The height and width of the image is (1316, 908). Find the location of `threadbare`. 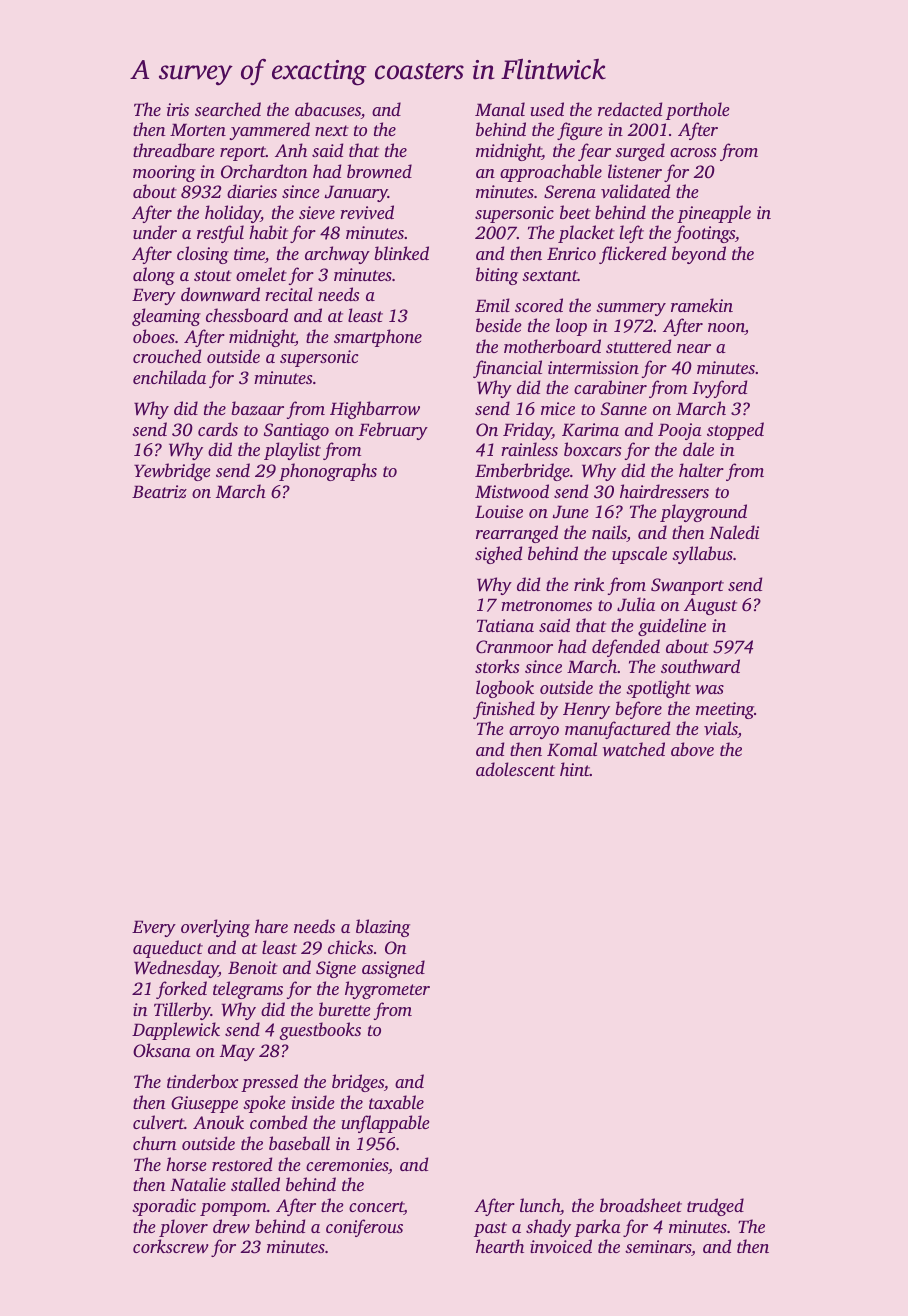

threadbare is located at coordinates (174, 150).
